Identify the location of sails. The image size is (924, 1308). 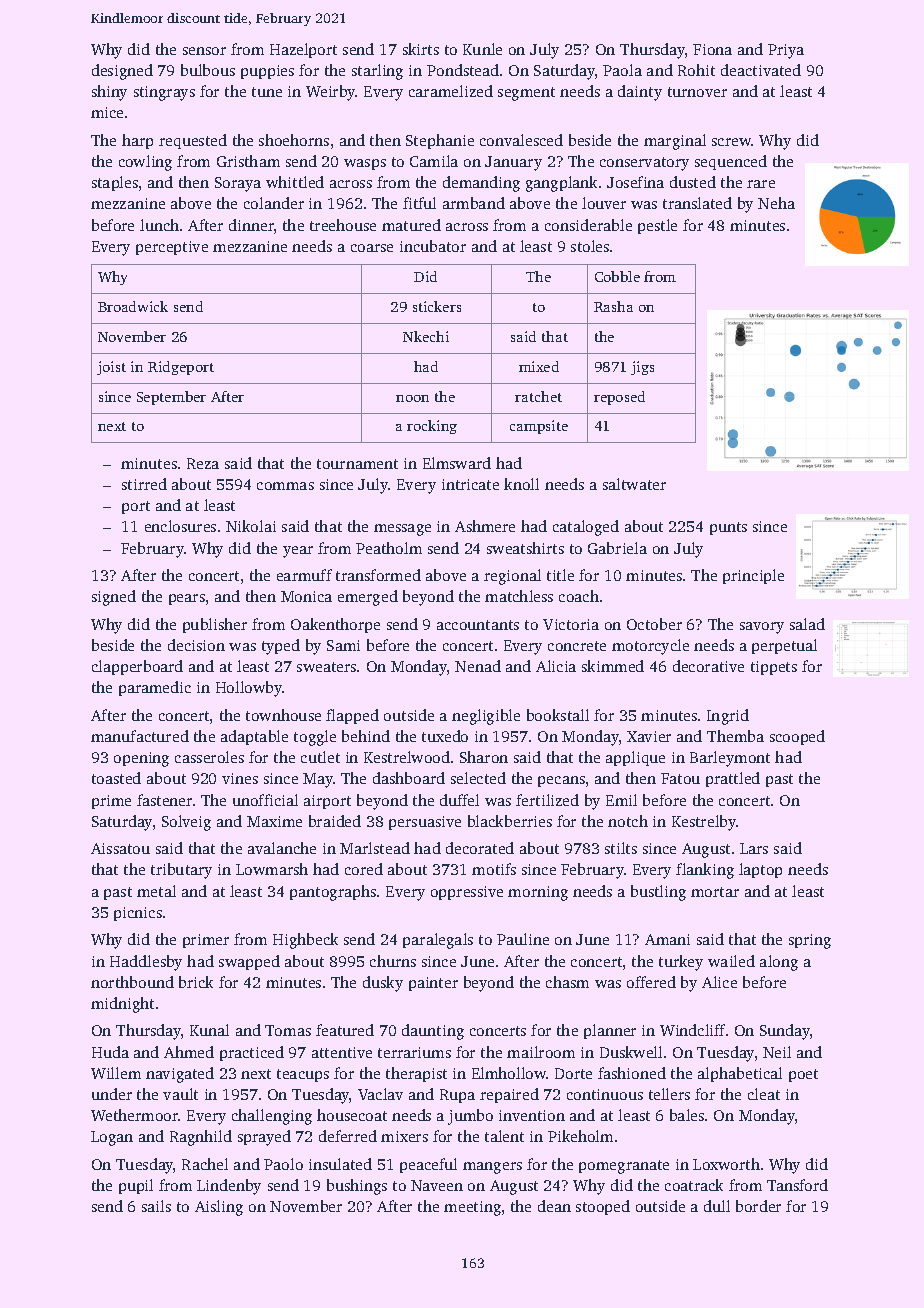
(156, 1206).
